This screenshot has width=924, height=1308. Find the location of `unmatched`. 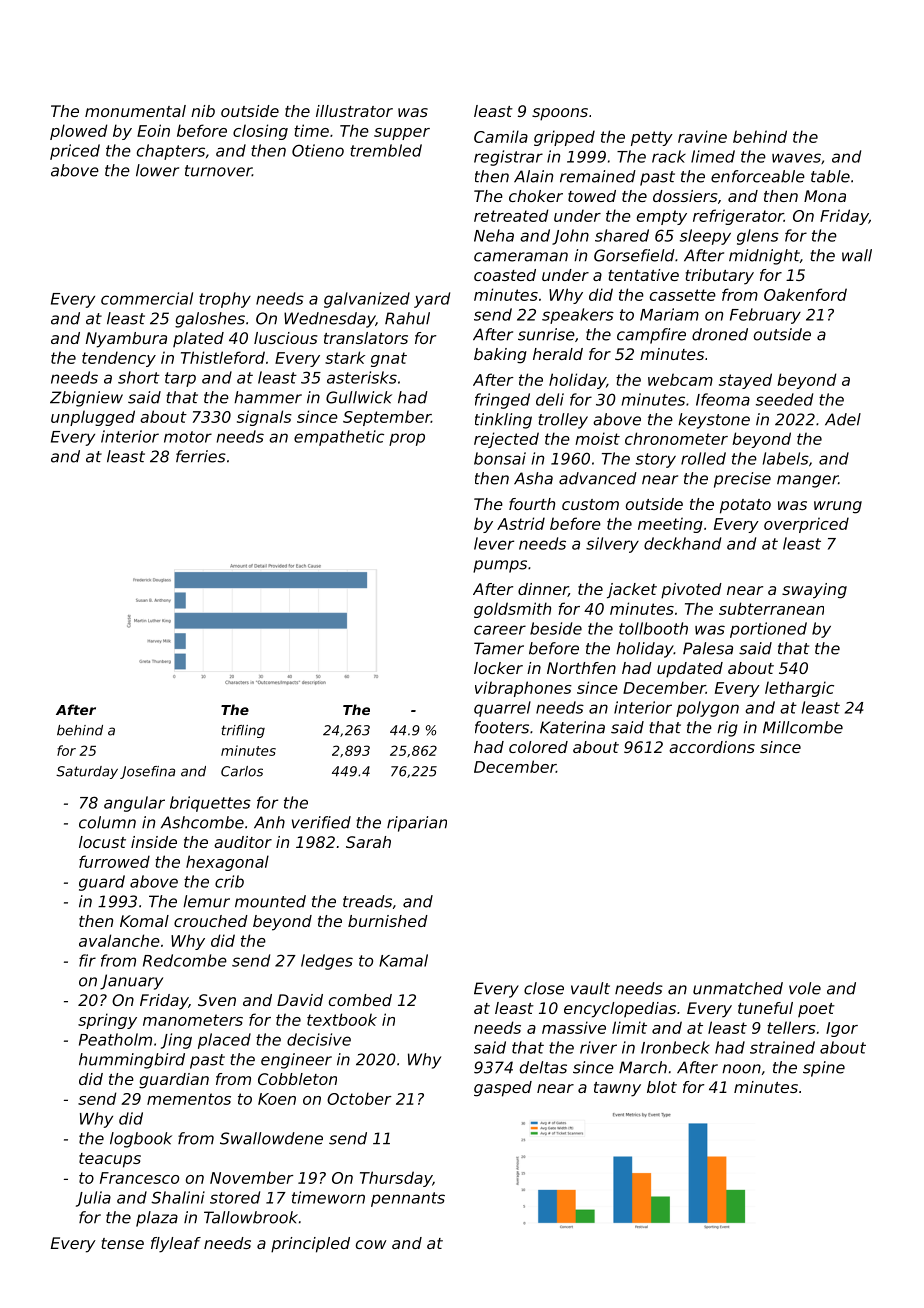

unmatched is located at coordinates (738, 988).
